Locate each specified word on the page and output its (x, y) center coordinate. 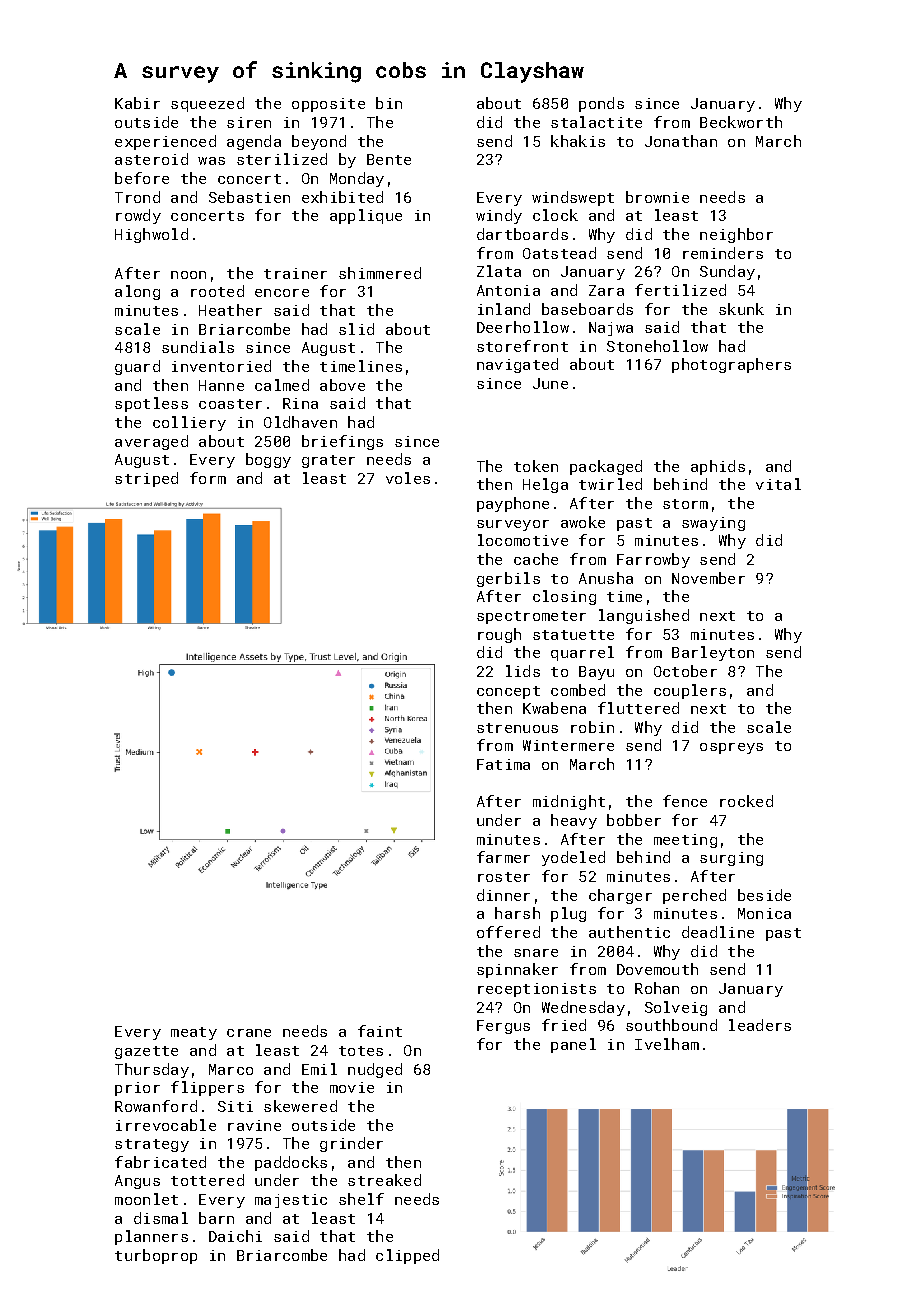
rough (499, 635)
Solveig (676, 1008)
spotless (151, 404)
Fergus (503, 1027)
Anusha (606, 578)
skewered (300, 1106)
